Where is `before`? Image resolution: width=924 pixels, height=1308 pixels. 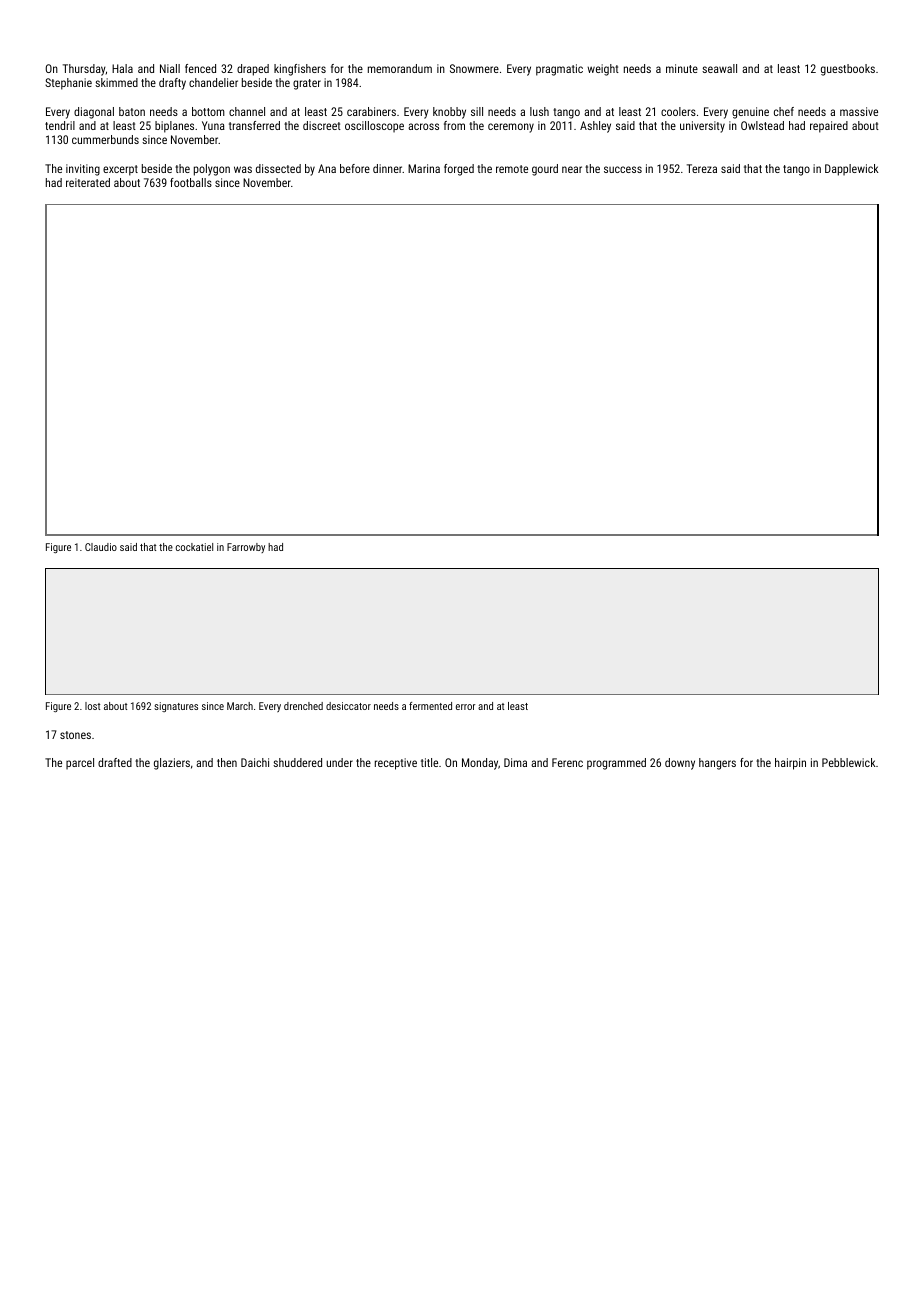
before is located at coordinates (355, 168).
